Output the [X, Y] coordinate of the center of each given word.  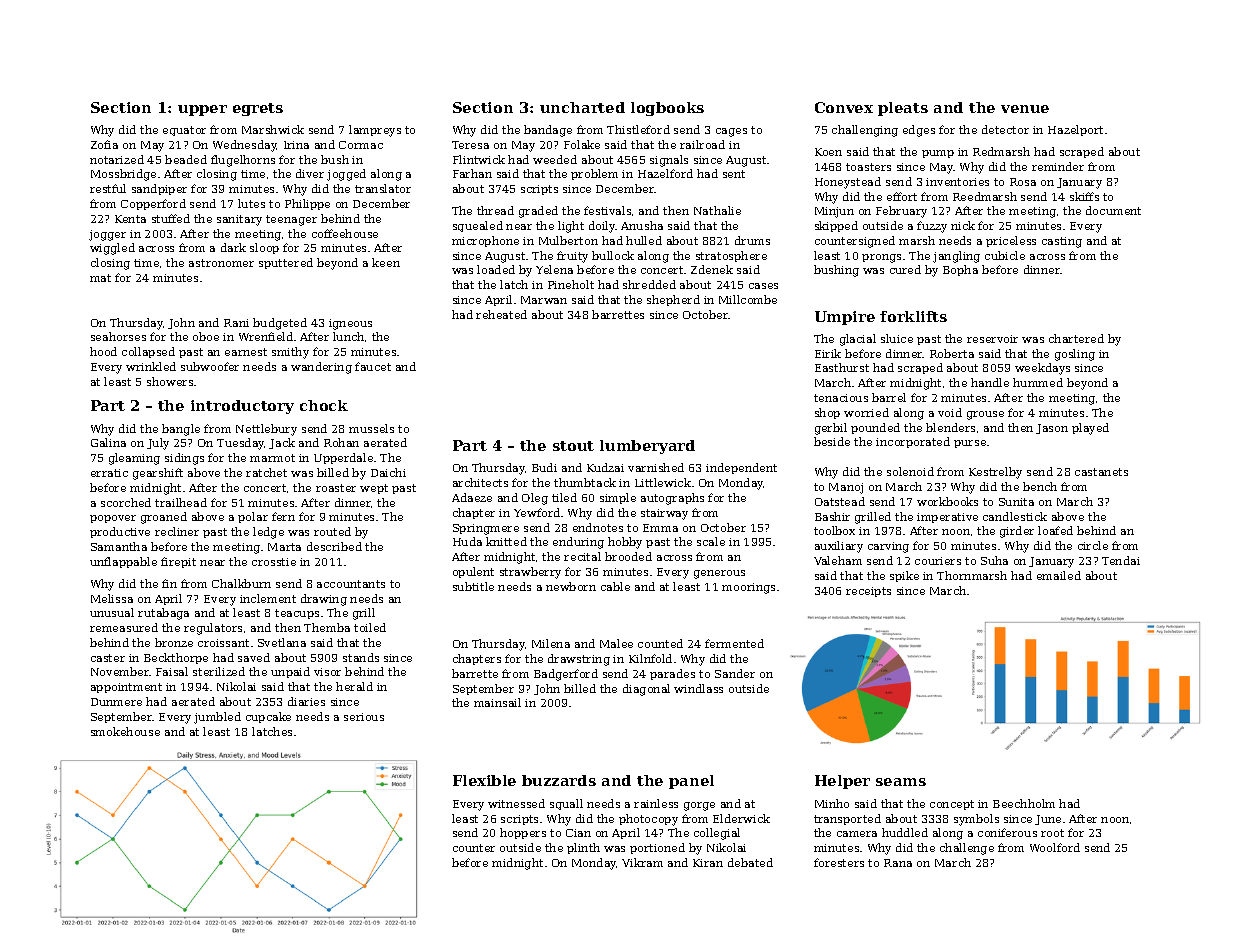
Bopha [960, 270]
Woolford [1055, 847]
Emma [660, 528]
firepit [178, 562]
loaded [496, 269]
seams [901, 782]
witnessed [516, 803]
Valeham [838, 560]
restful [108, 188]
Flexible [484, 780]
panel [691, 782]
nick [963, 225]
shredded [649, 284]
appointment [126, 688]
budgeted [280, 324]
